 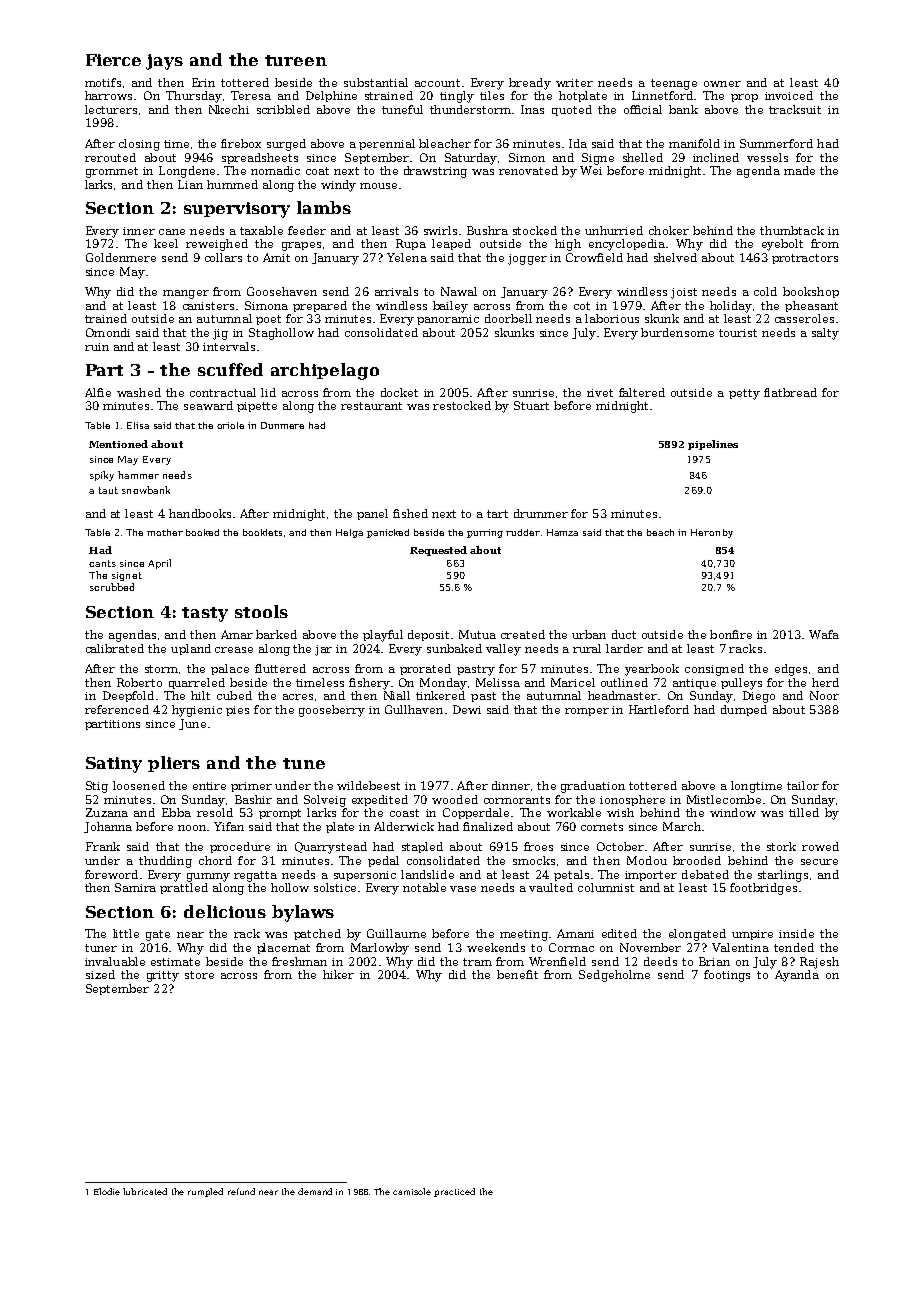 What do you see at coordinates (257, 407) in the screenshot?
I see `pipette` at bounding box center [257, 407].
